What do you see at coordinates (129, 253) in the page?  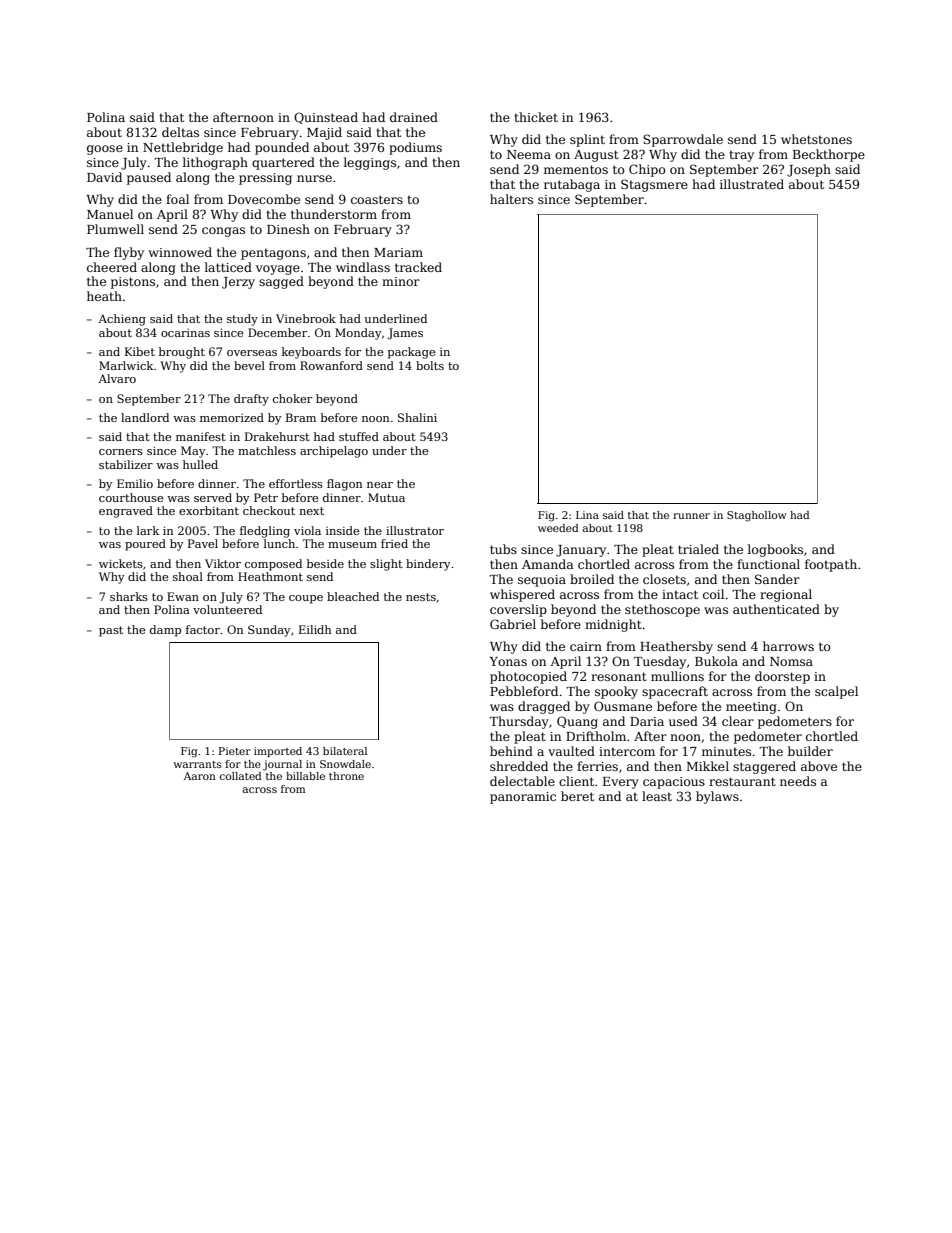 I see `flyby` at bounding box center [129, 253].
